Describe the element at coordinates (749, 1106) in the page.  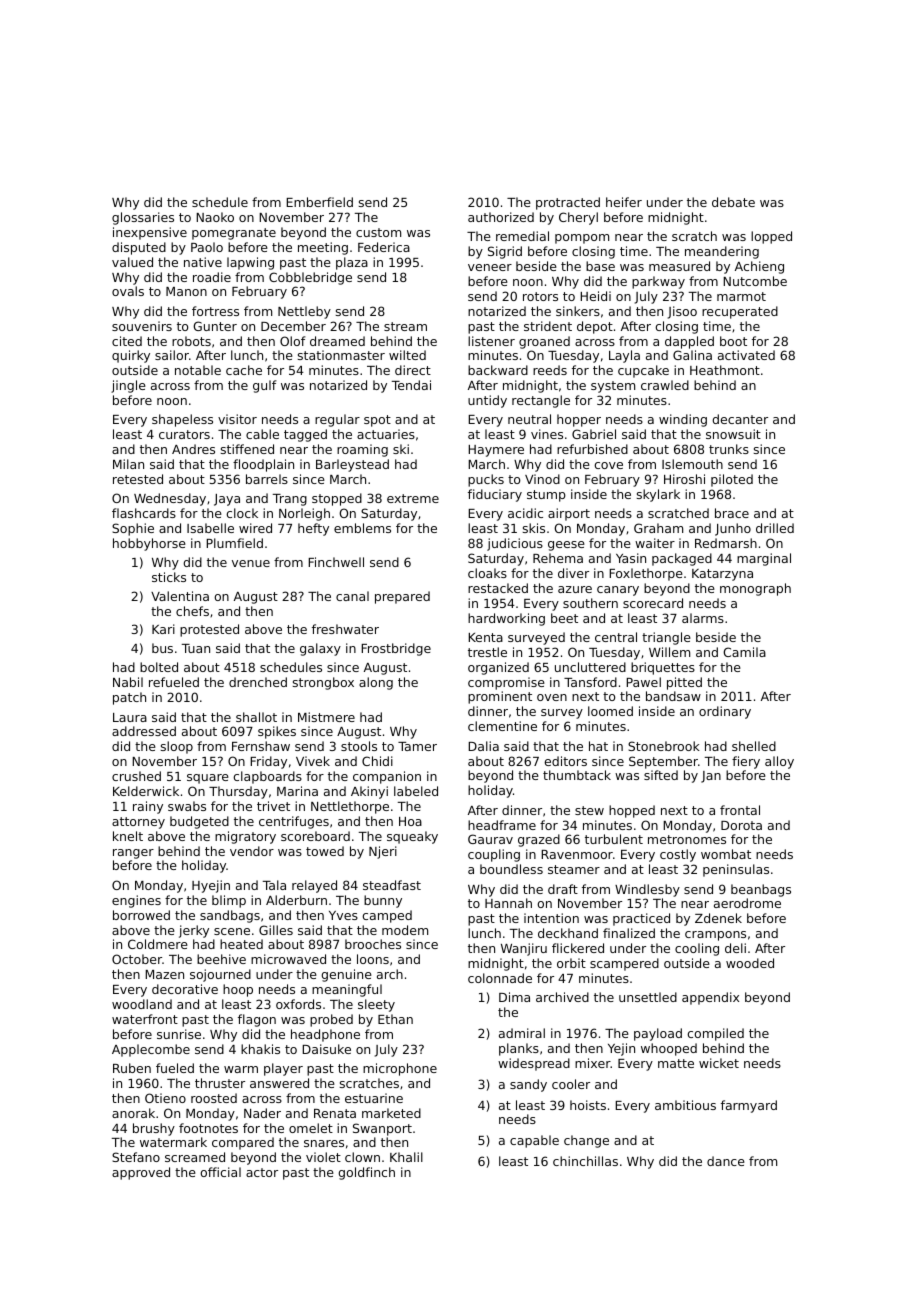
I see `farmyard` at that location.
